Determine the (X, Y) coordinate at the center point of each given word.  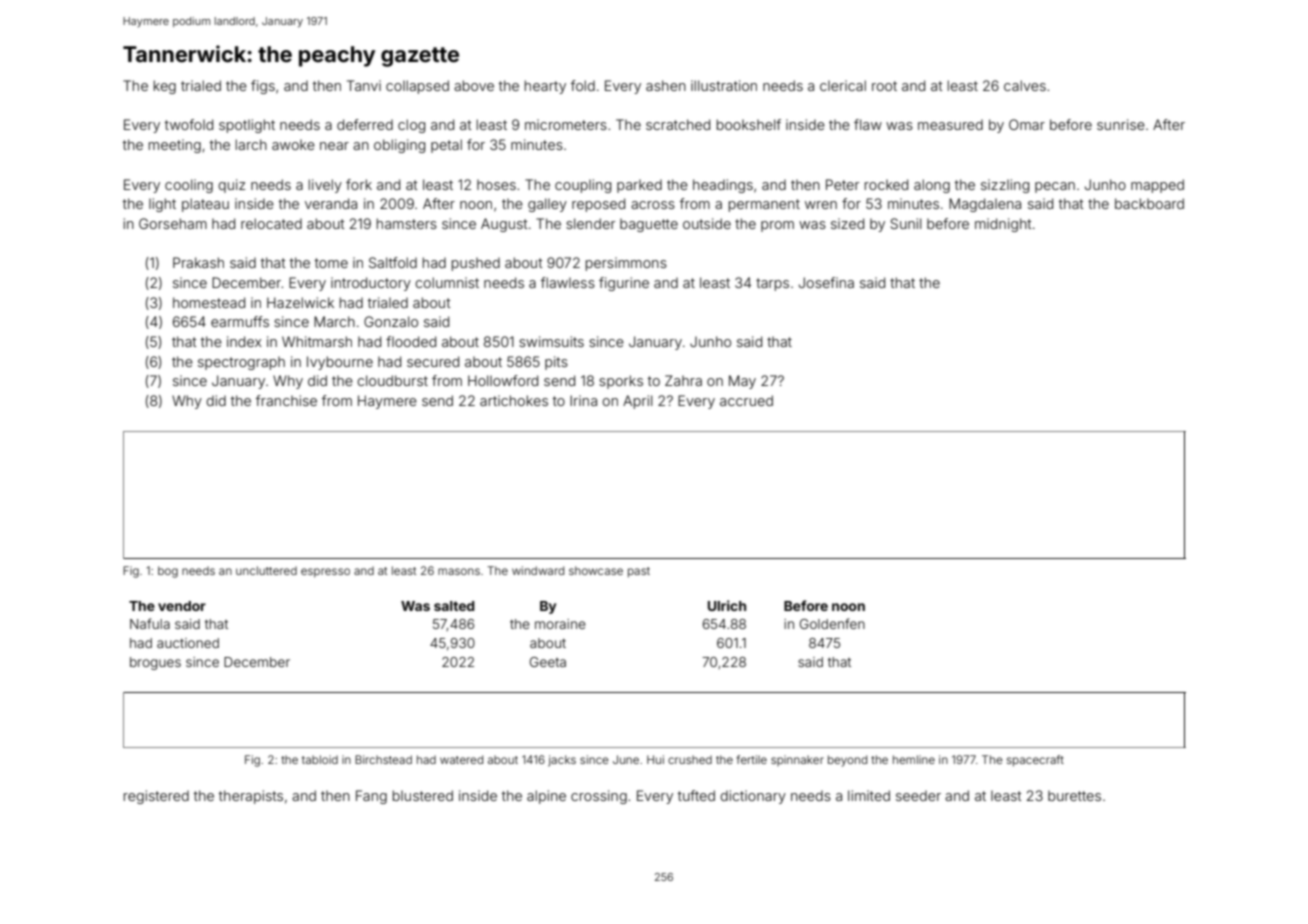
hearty (545, 87)
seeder (918, 795)
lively (325, 186)
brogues (155, 663)
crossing (599, 797)
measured (950, 124)
